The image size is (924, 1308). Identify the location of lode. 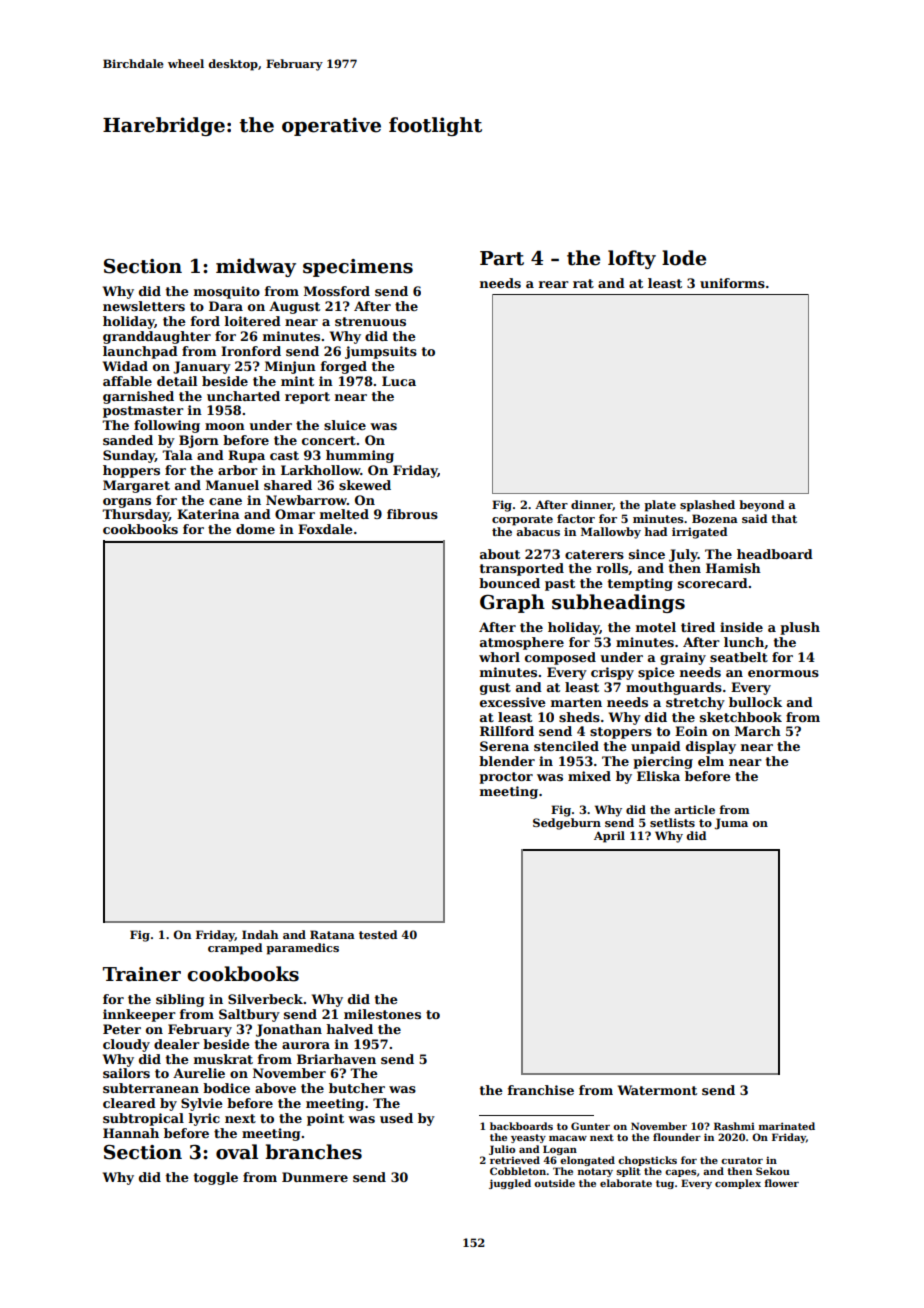
(684, 258).
